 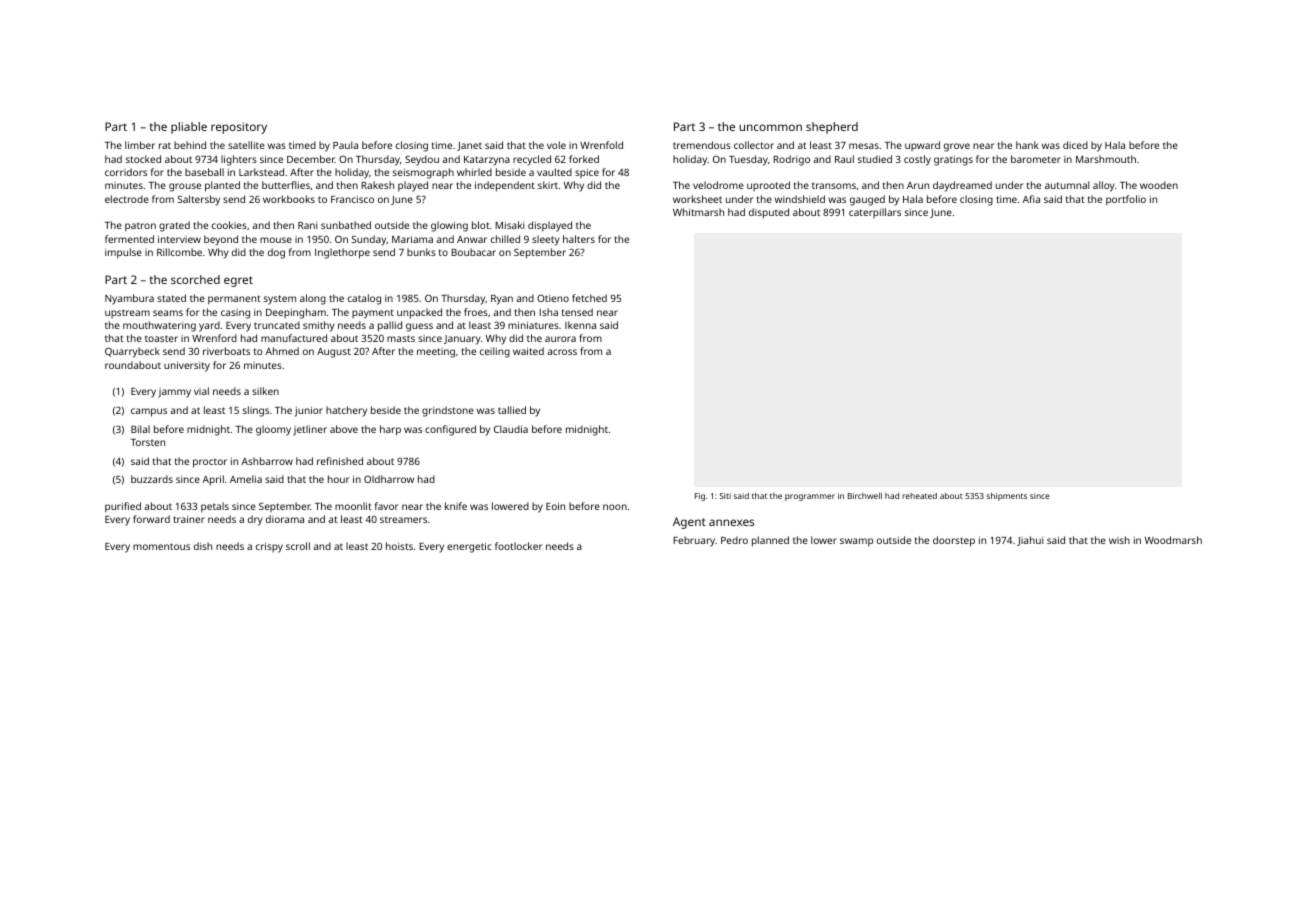 I want to click on tallied, so click(x=512, y=410).
